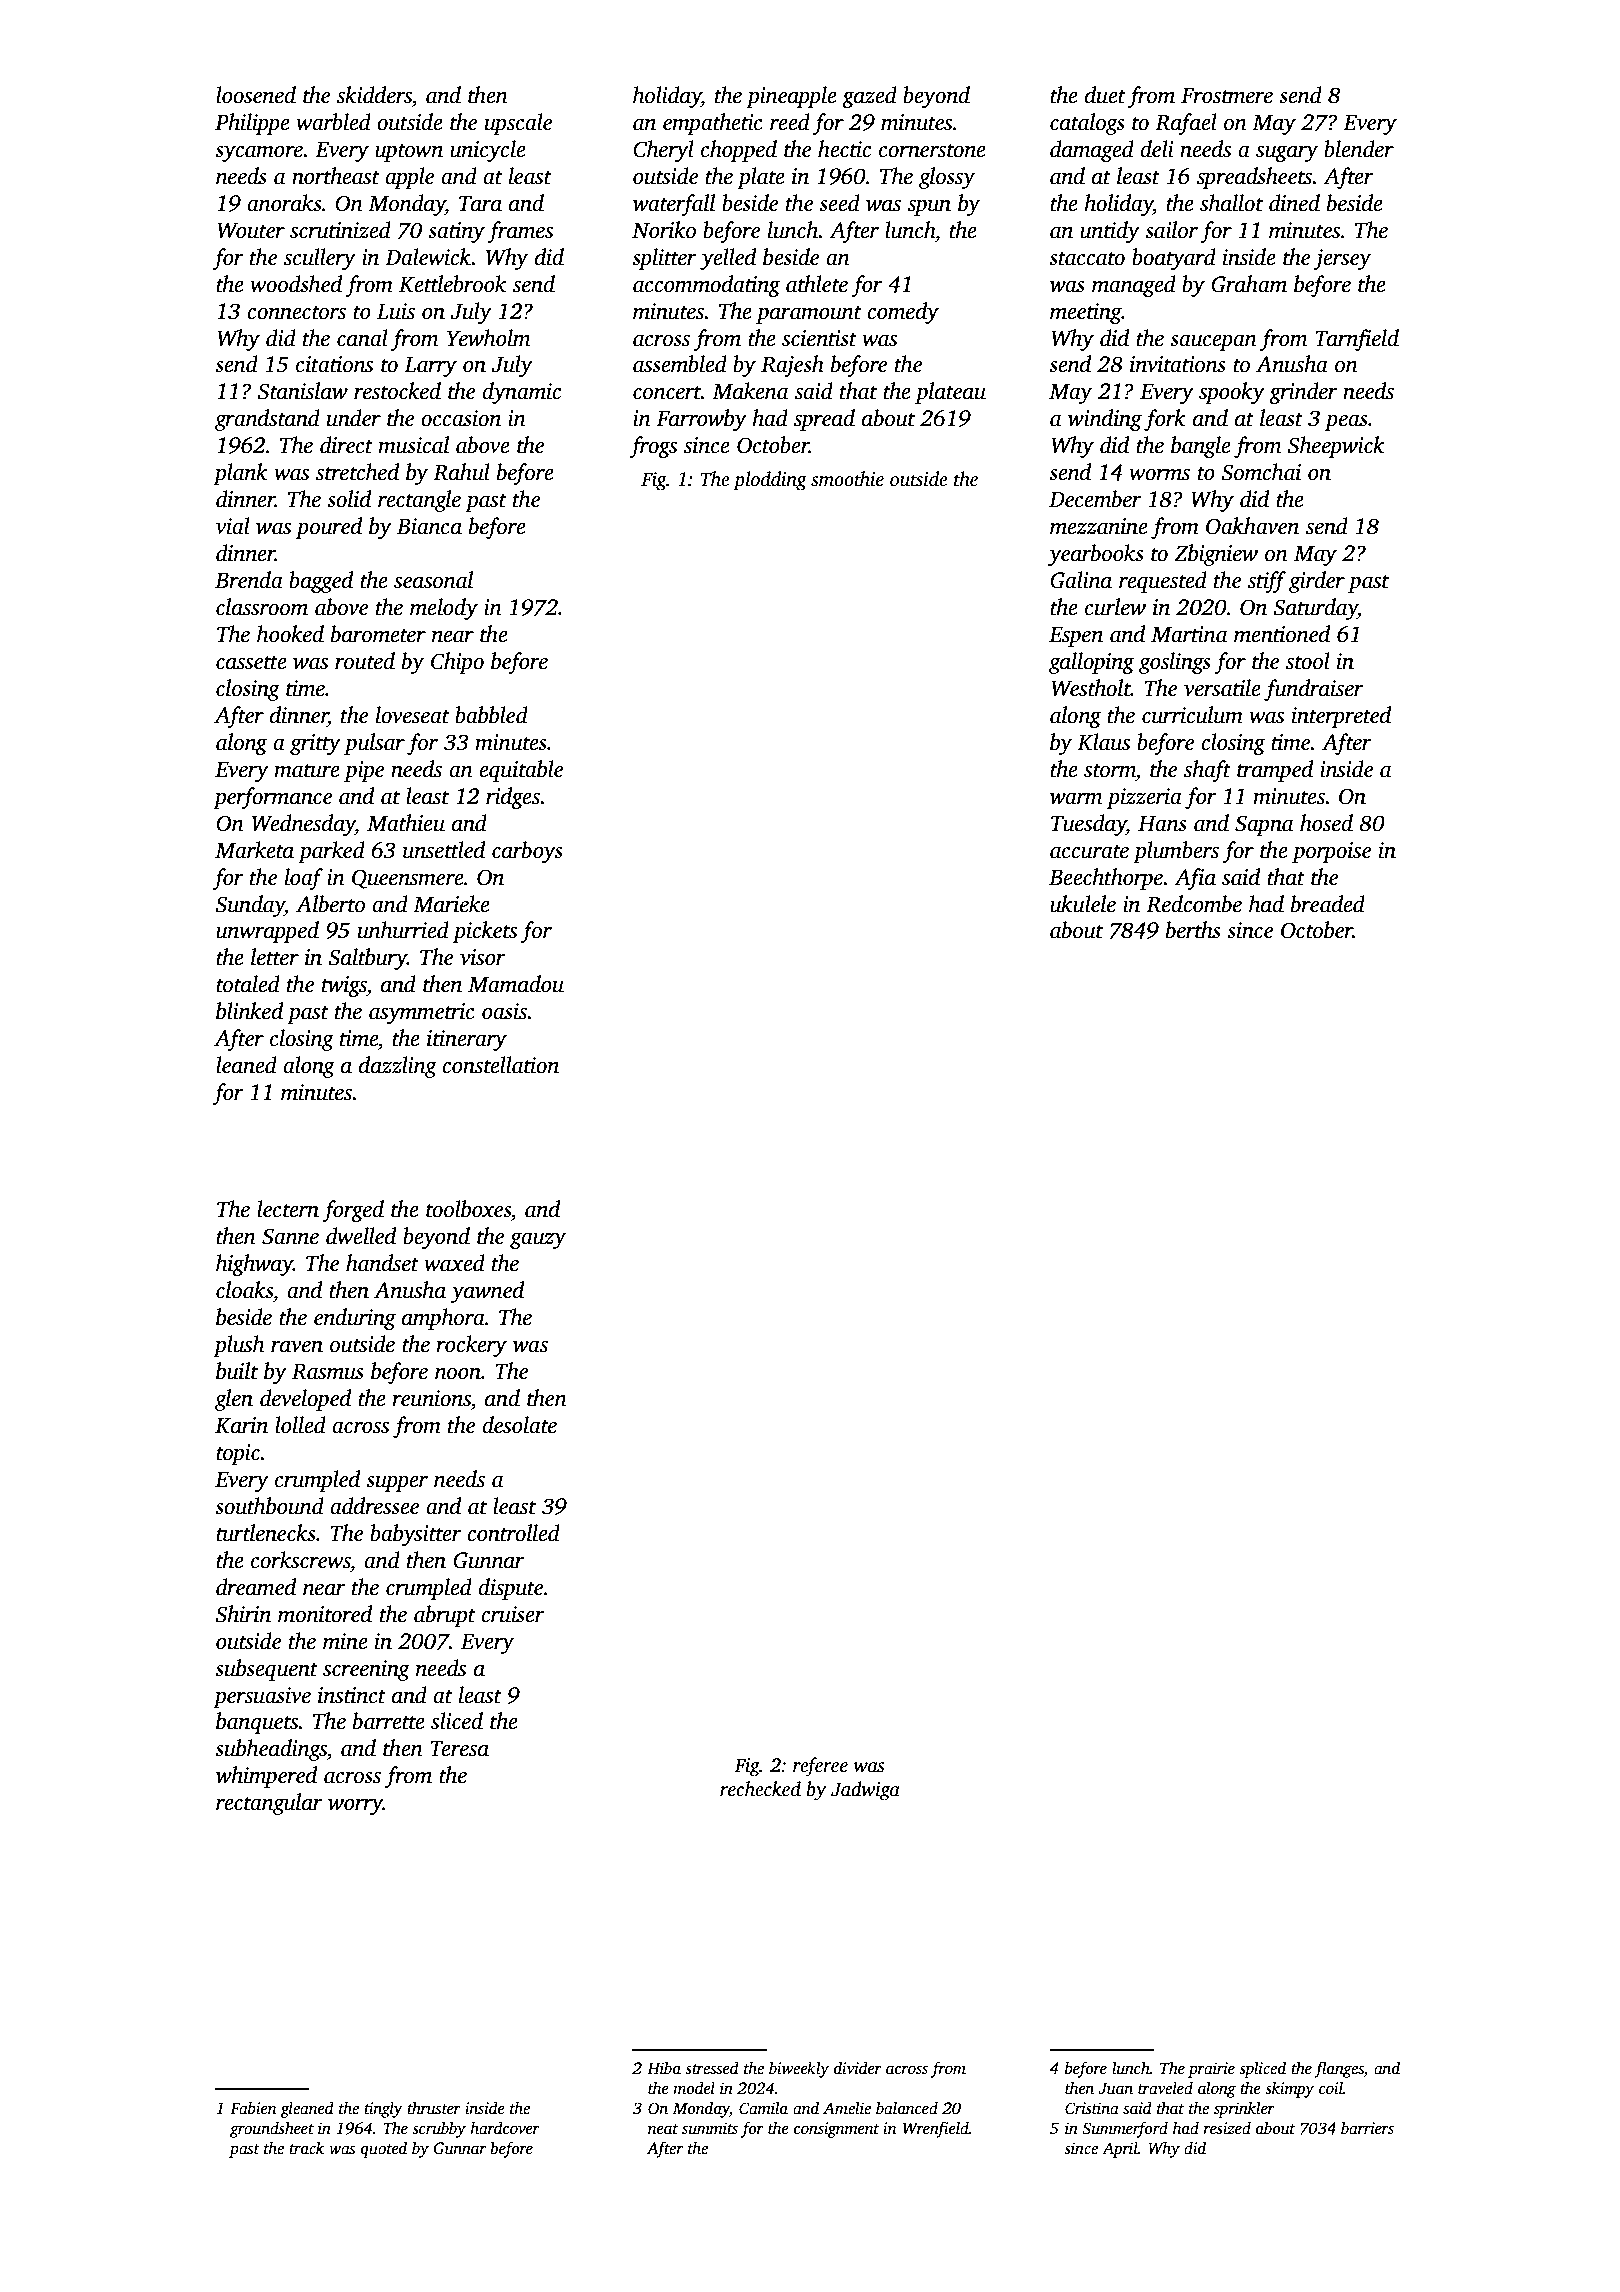 The width and height of the document is (1620, 2292). Describe the element at coordinates (713, 124) in the document. I see `empathetic` at that location.
